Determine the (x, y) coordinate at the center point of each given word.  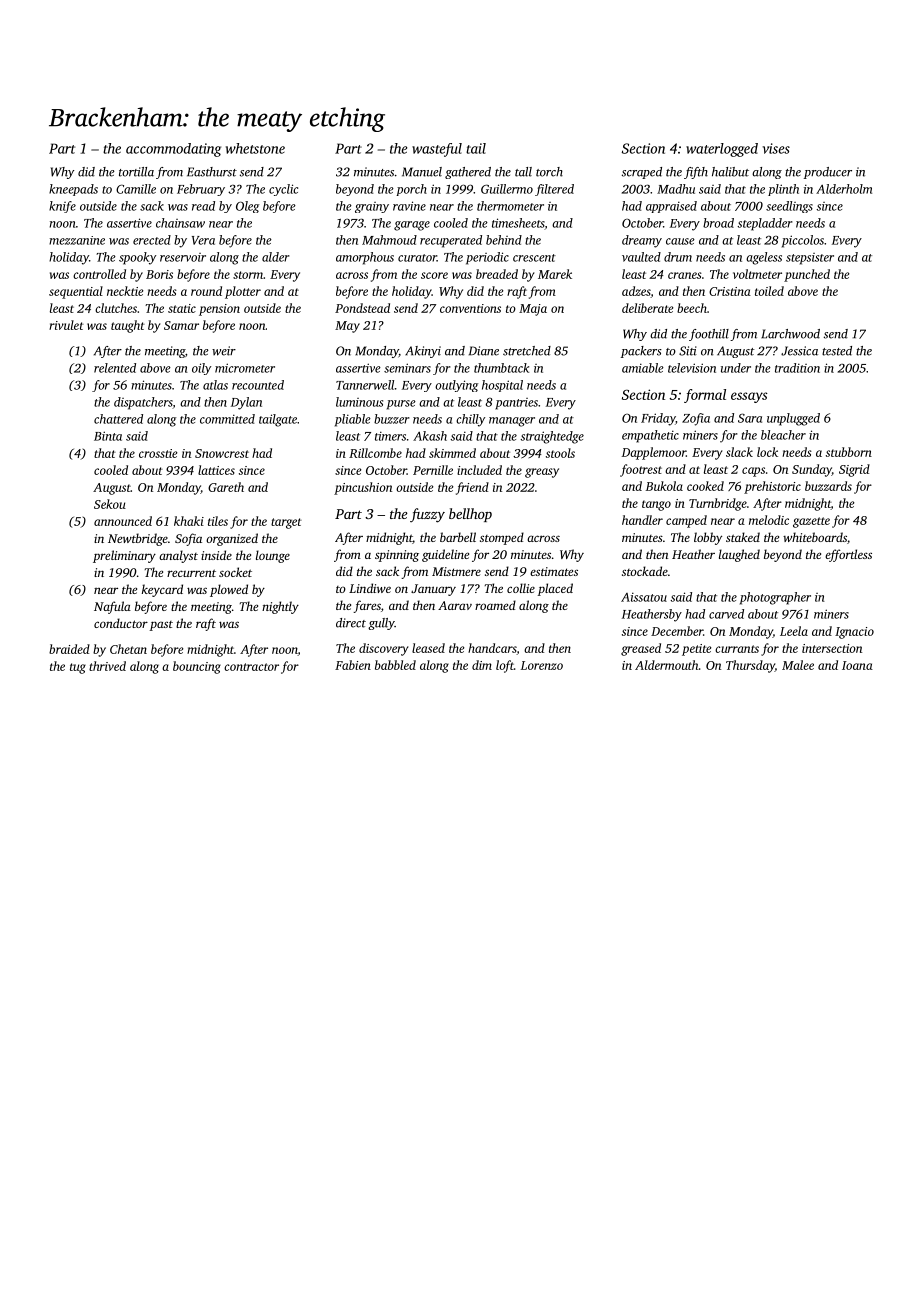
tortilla (136, 172)
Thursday (750, 666)
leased (428, 648)
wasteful (437, 150)
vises (776, 148)
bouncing (197, 667)
